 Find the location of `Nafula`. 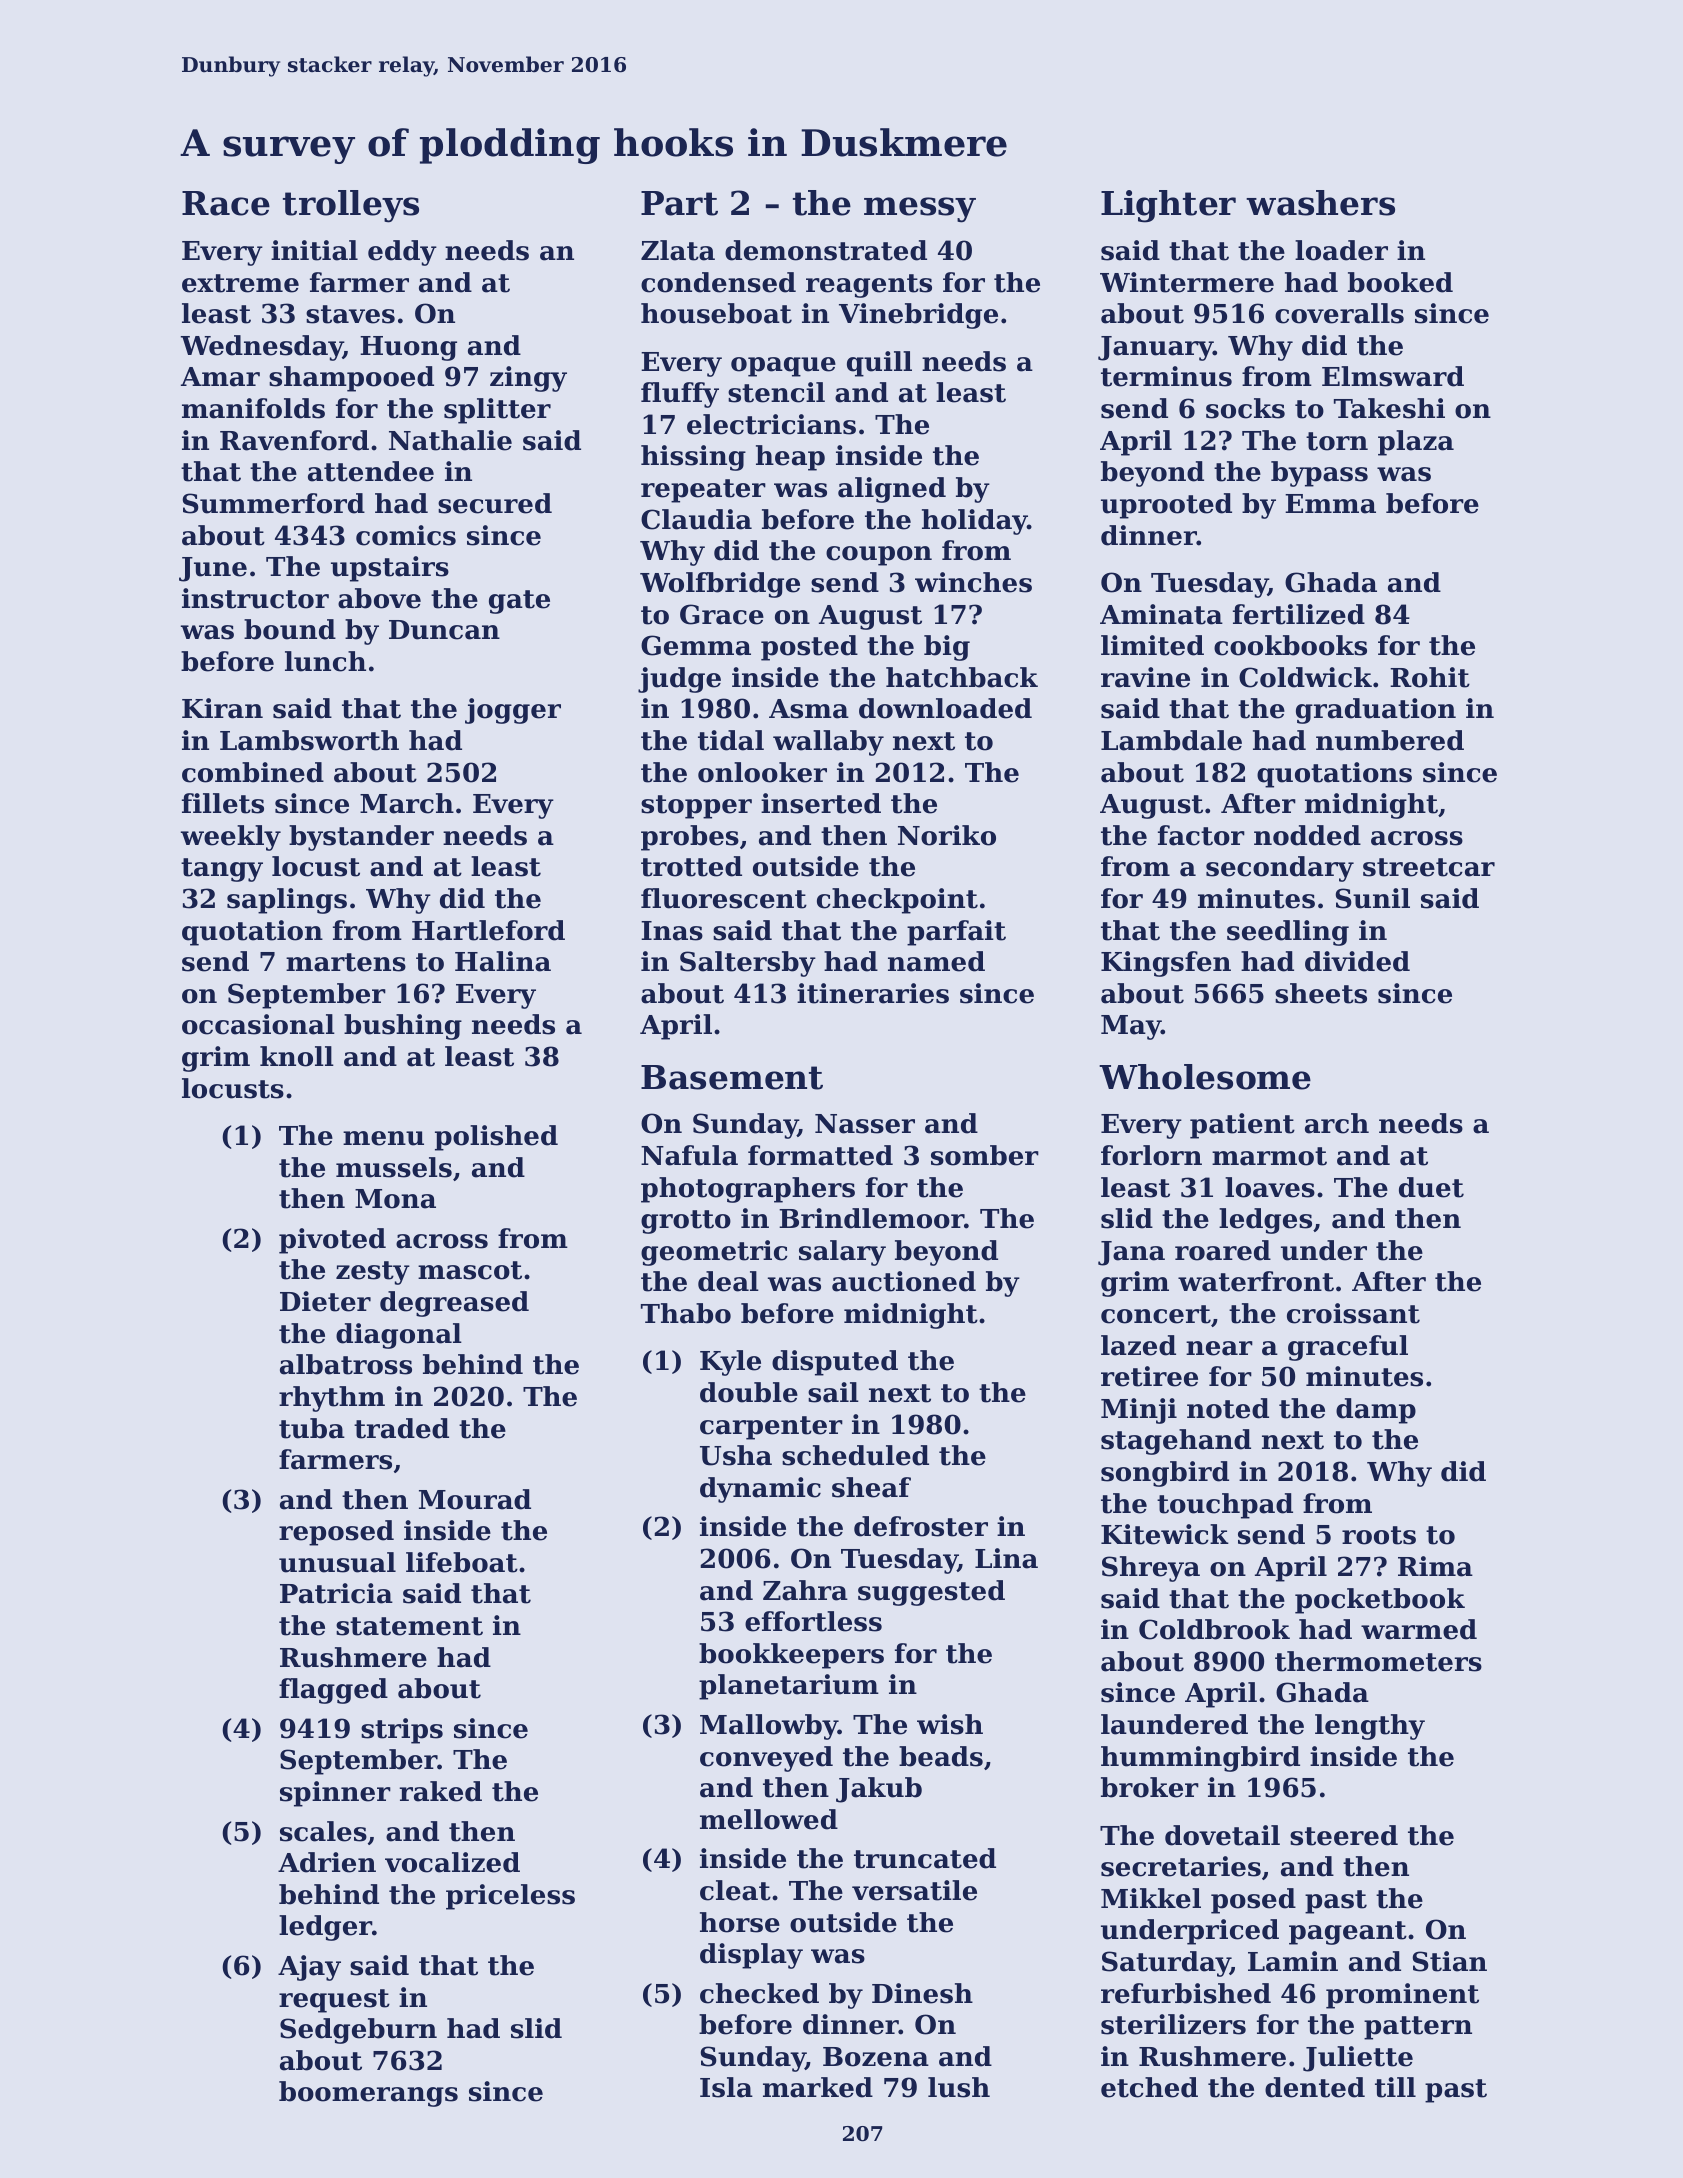

Nafula is located at coordinates (689, 1155).
